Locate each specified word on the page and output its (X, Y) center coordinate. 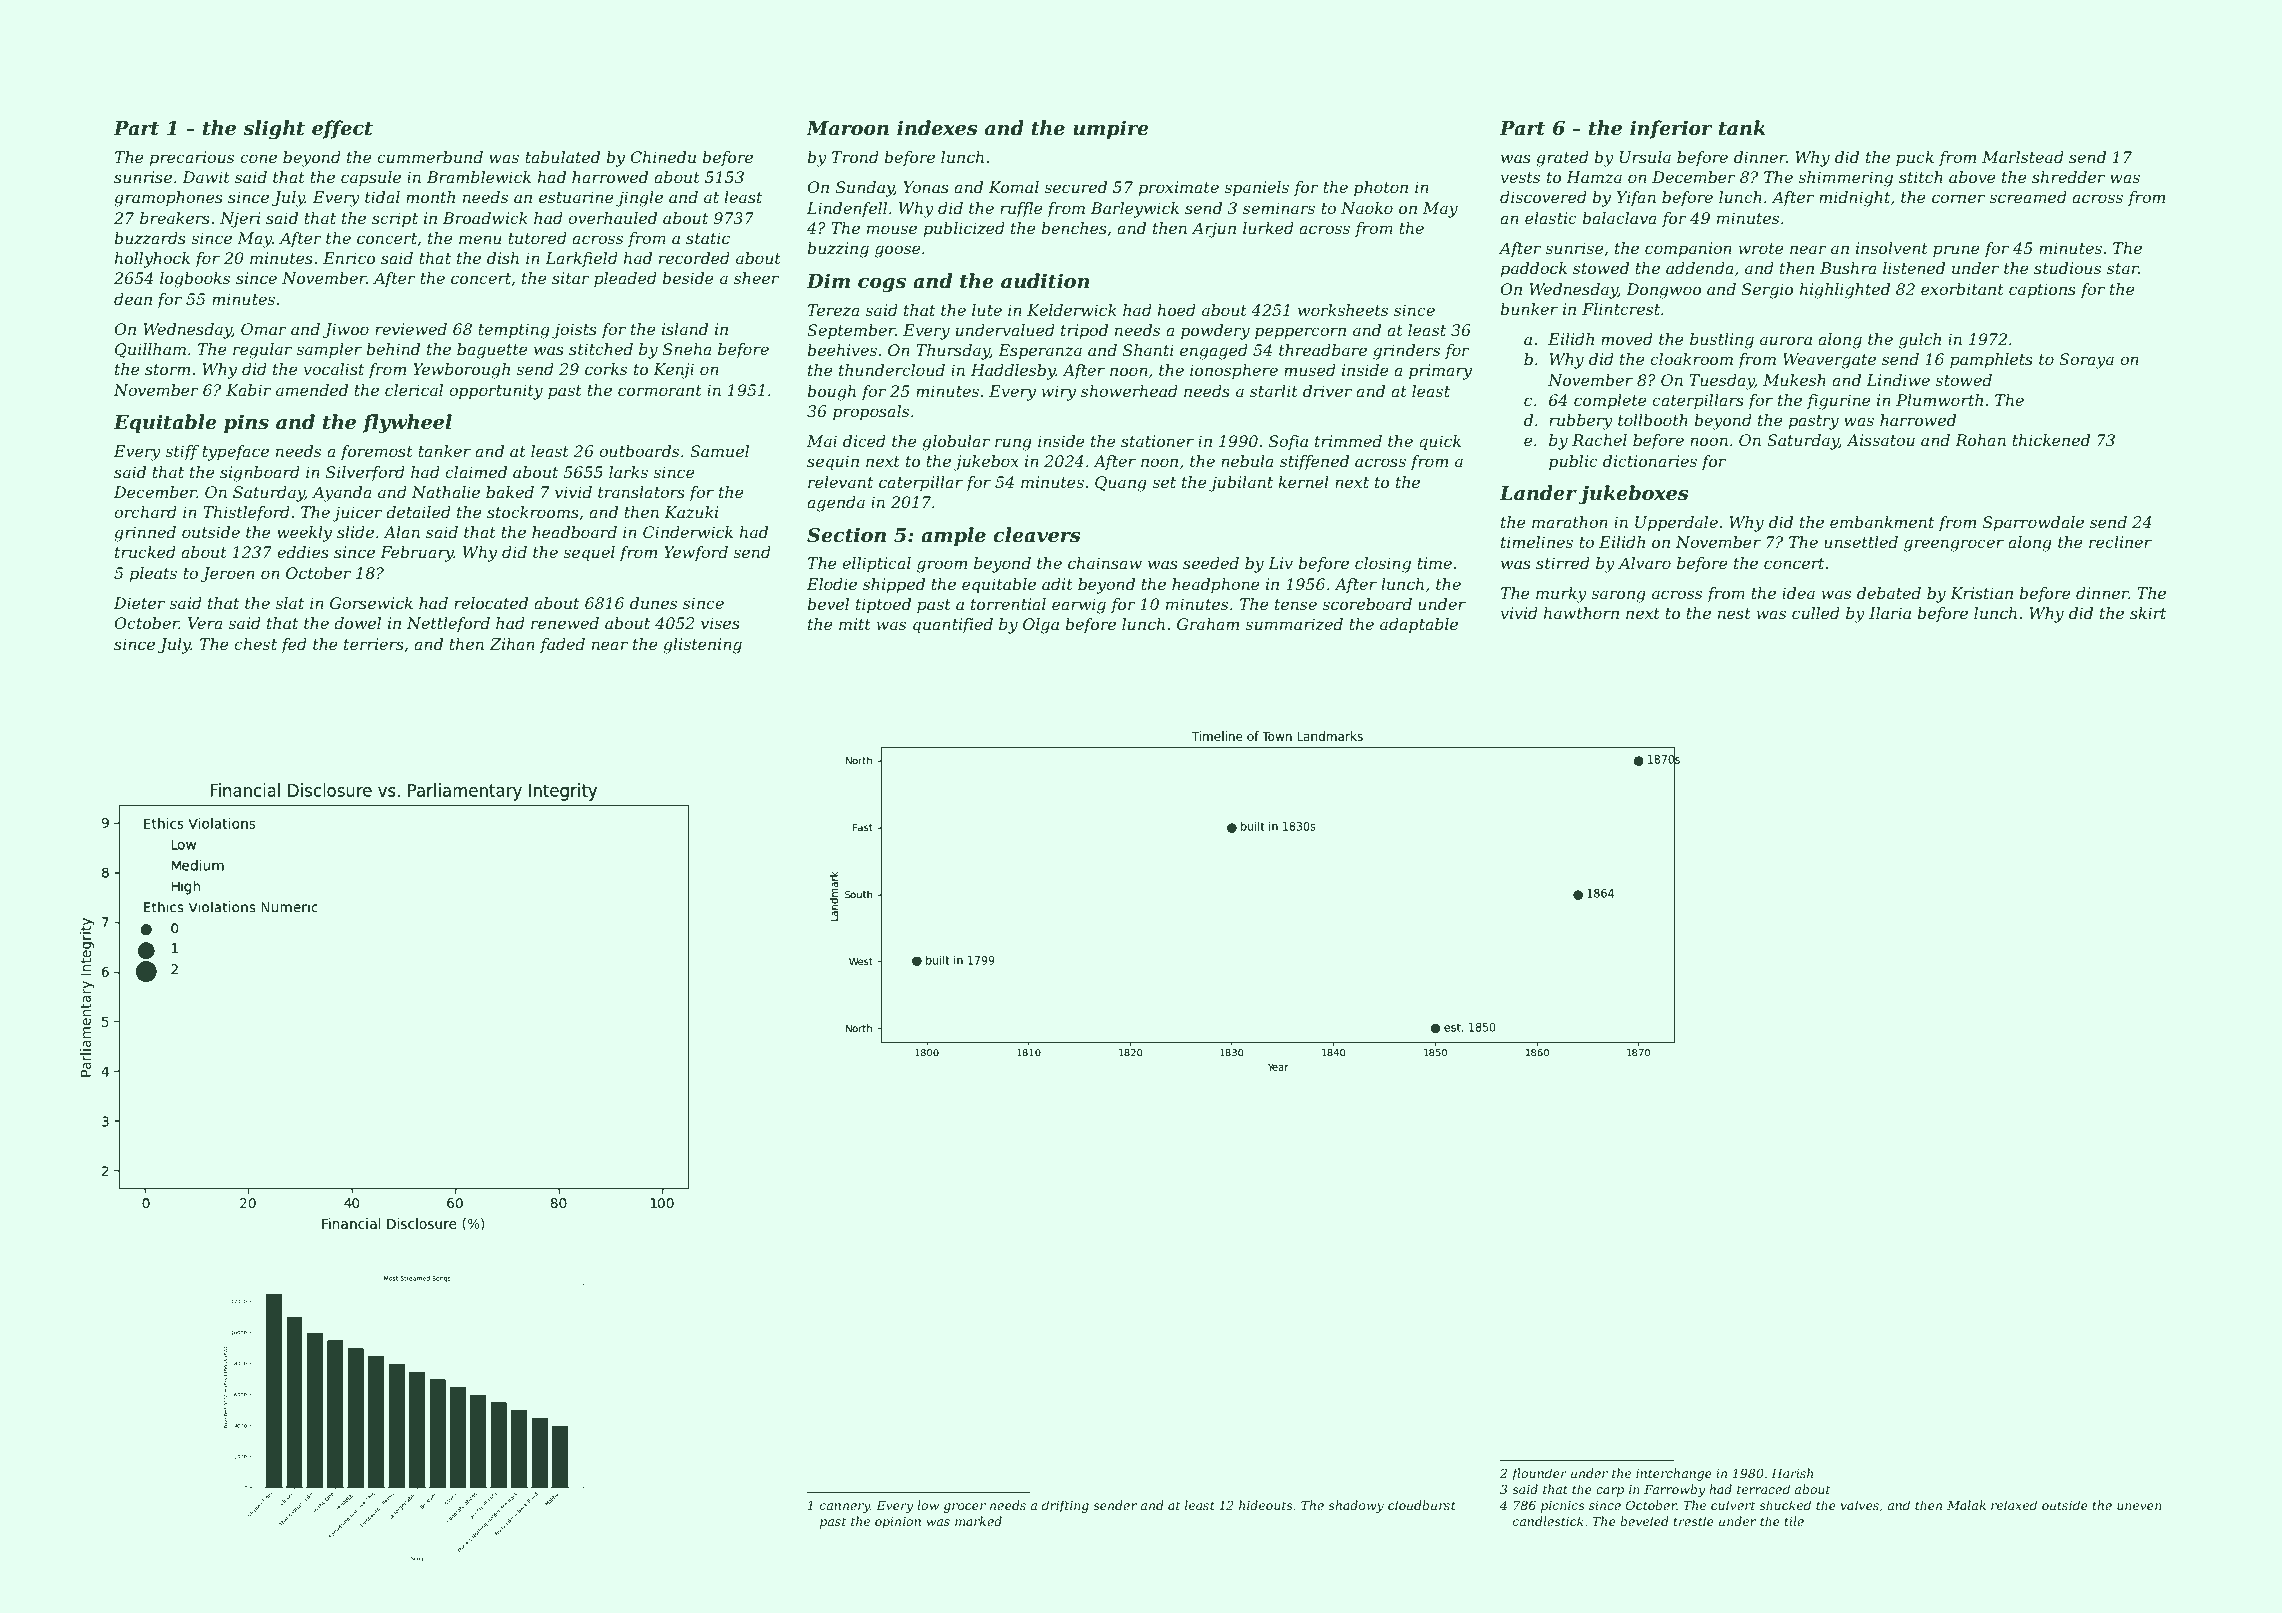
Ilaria (1890, 613)
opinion (898, 1523)
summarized (1294, 624)
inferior (1671, 129)
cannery (845, 1508)
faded (562, 645)
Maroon (847, 128)
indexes (937, 128)
